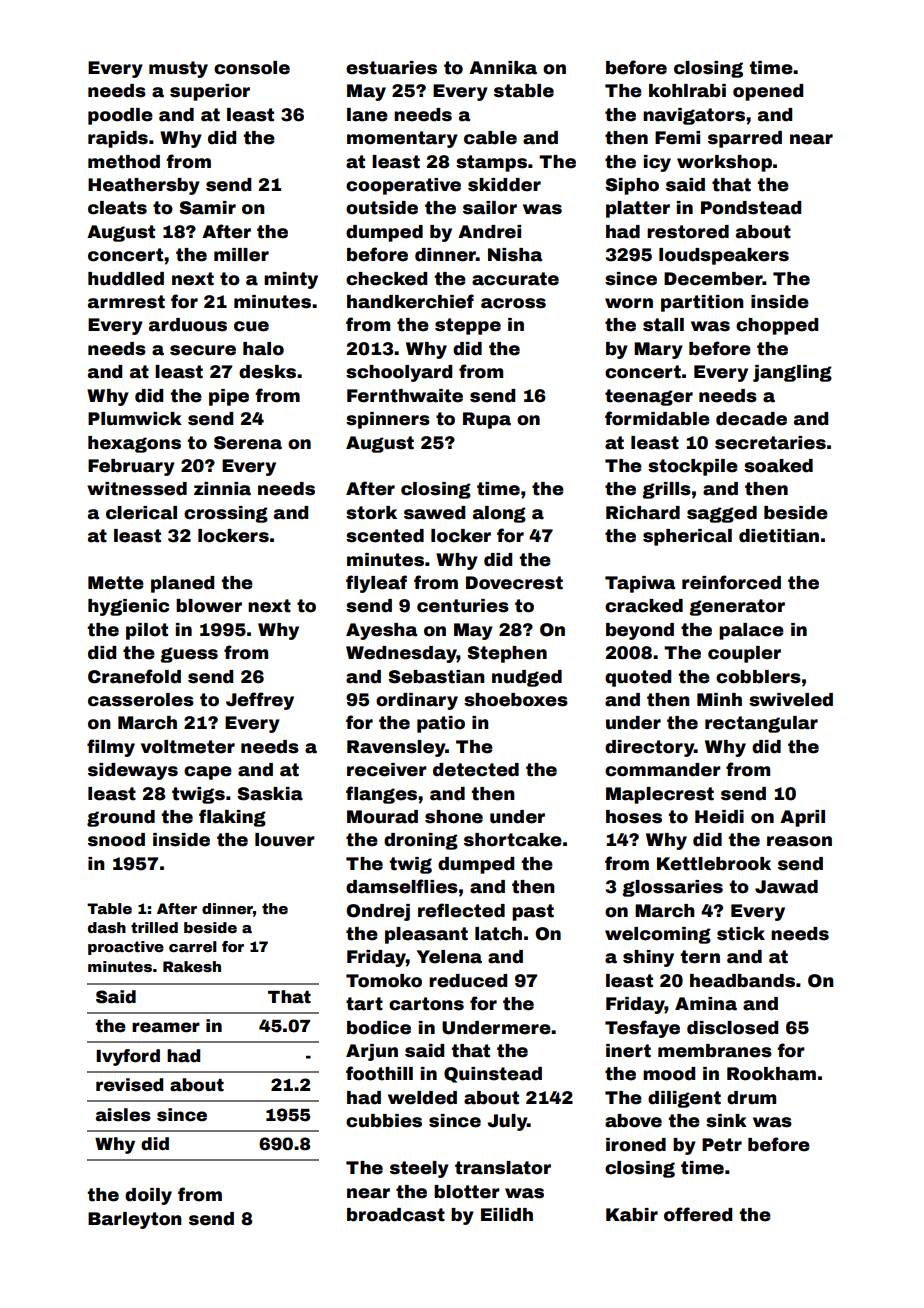  I want to click on soaked, so click(778, 466).
